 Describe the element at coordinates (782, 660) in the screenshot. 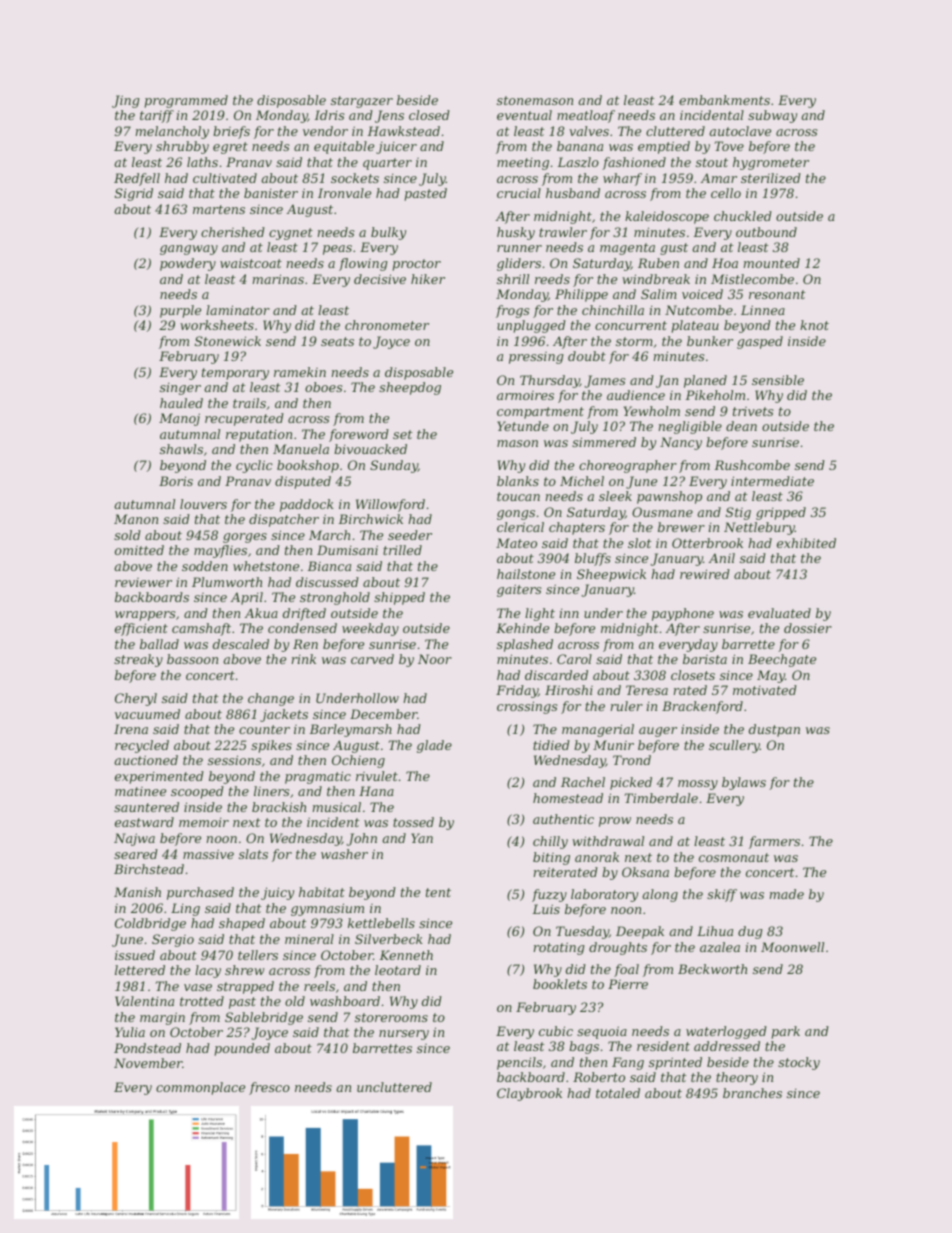

I see `Beechgate` at that location.
